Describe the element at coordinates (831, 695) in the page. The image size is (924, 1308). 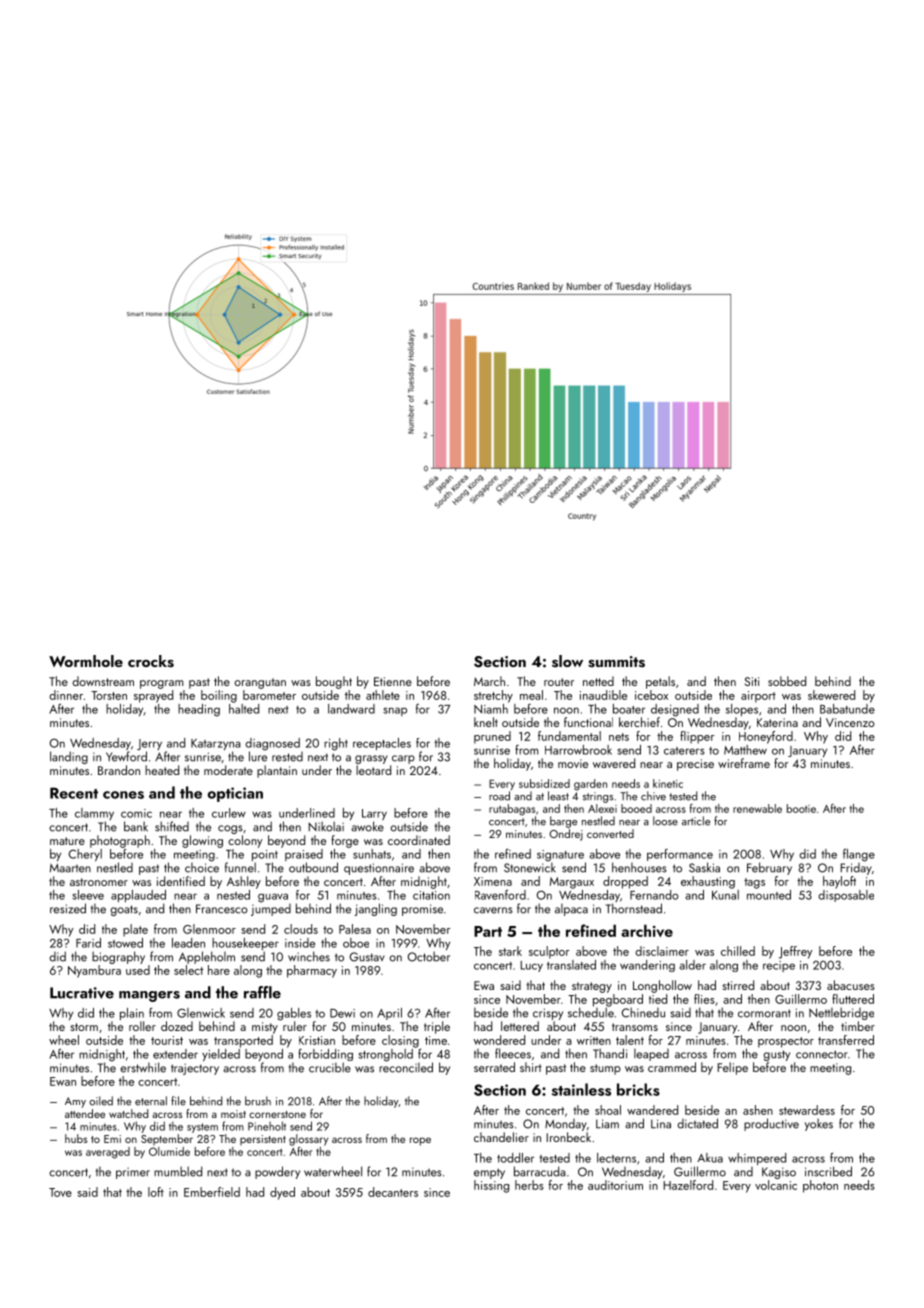
I see `skewered` at that location.
